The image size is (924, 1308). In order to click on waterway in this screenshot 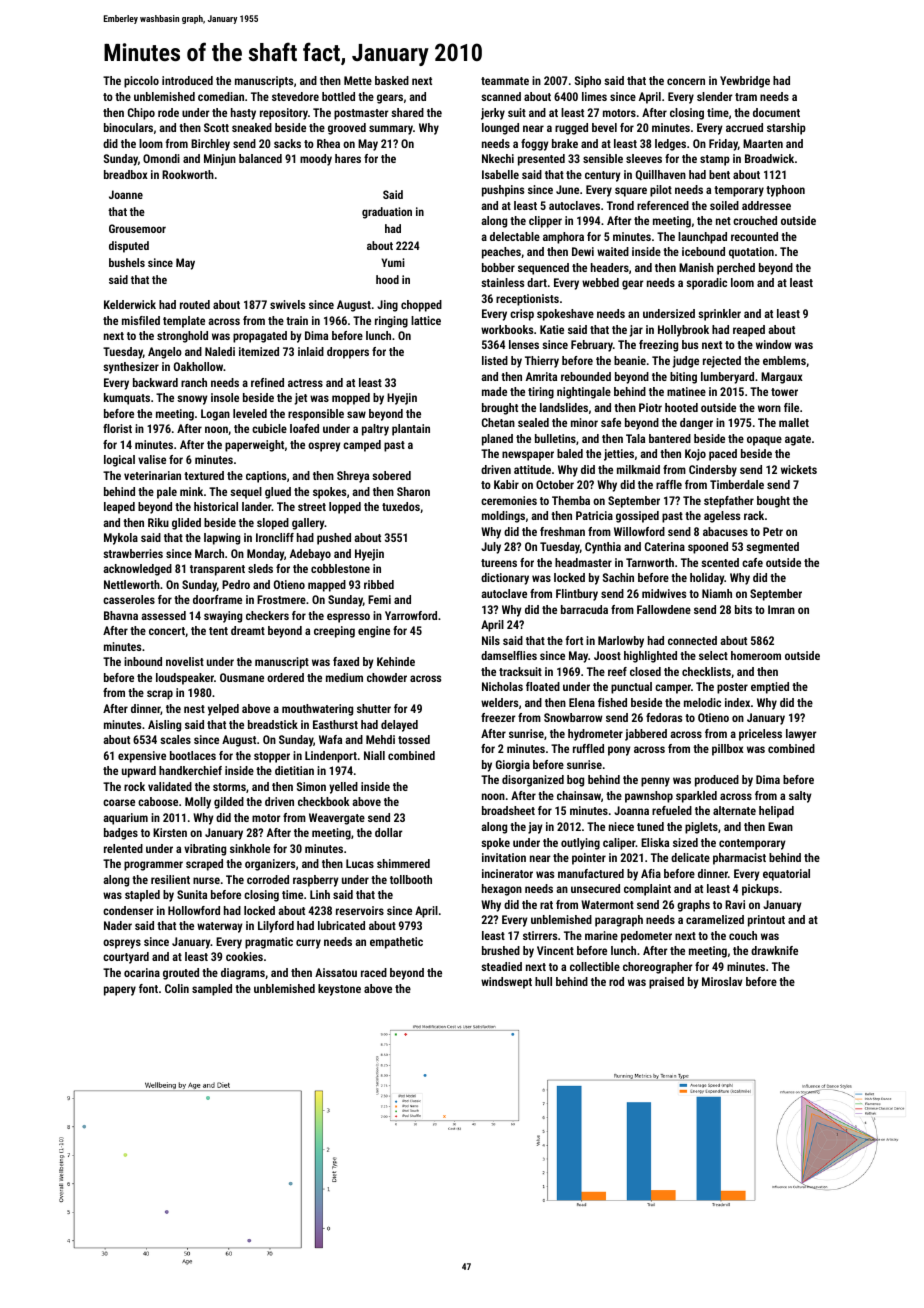, I will do `click(220, 927)`.
